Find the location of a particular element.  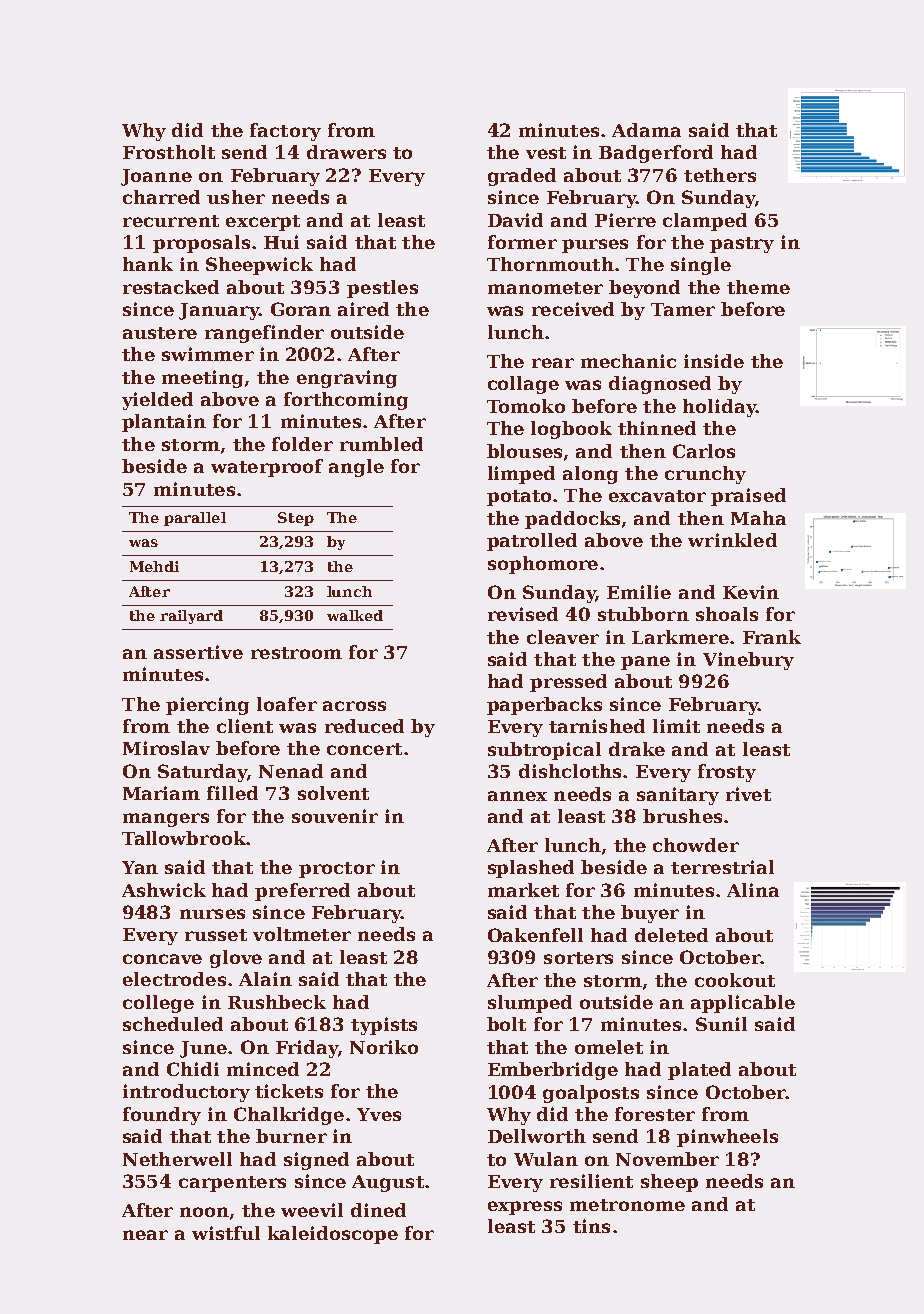

drawers is located at coordinates (346, 152).
